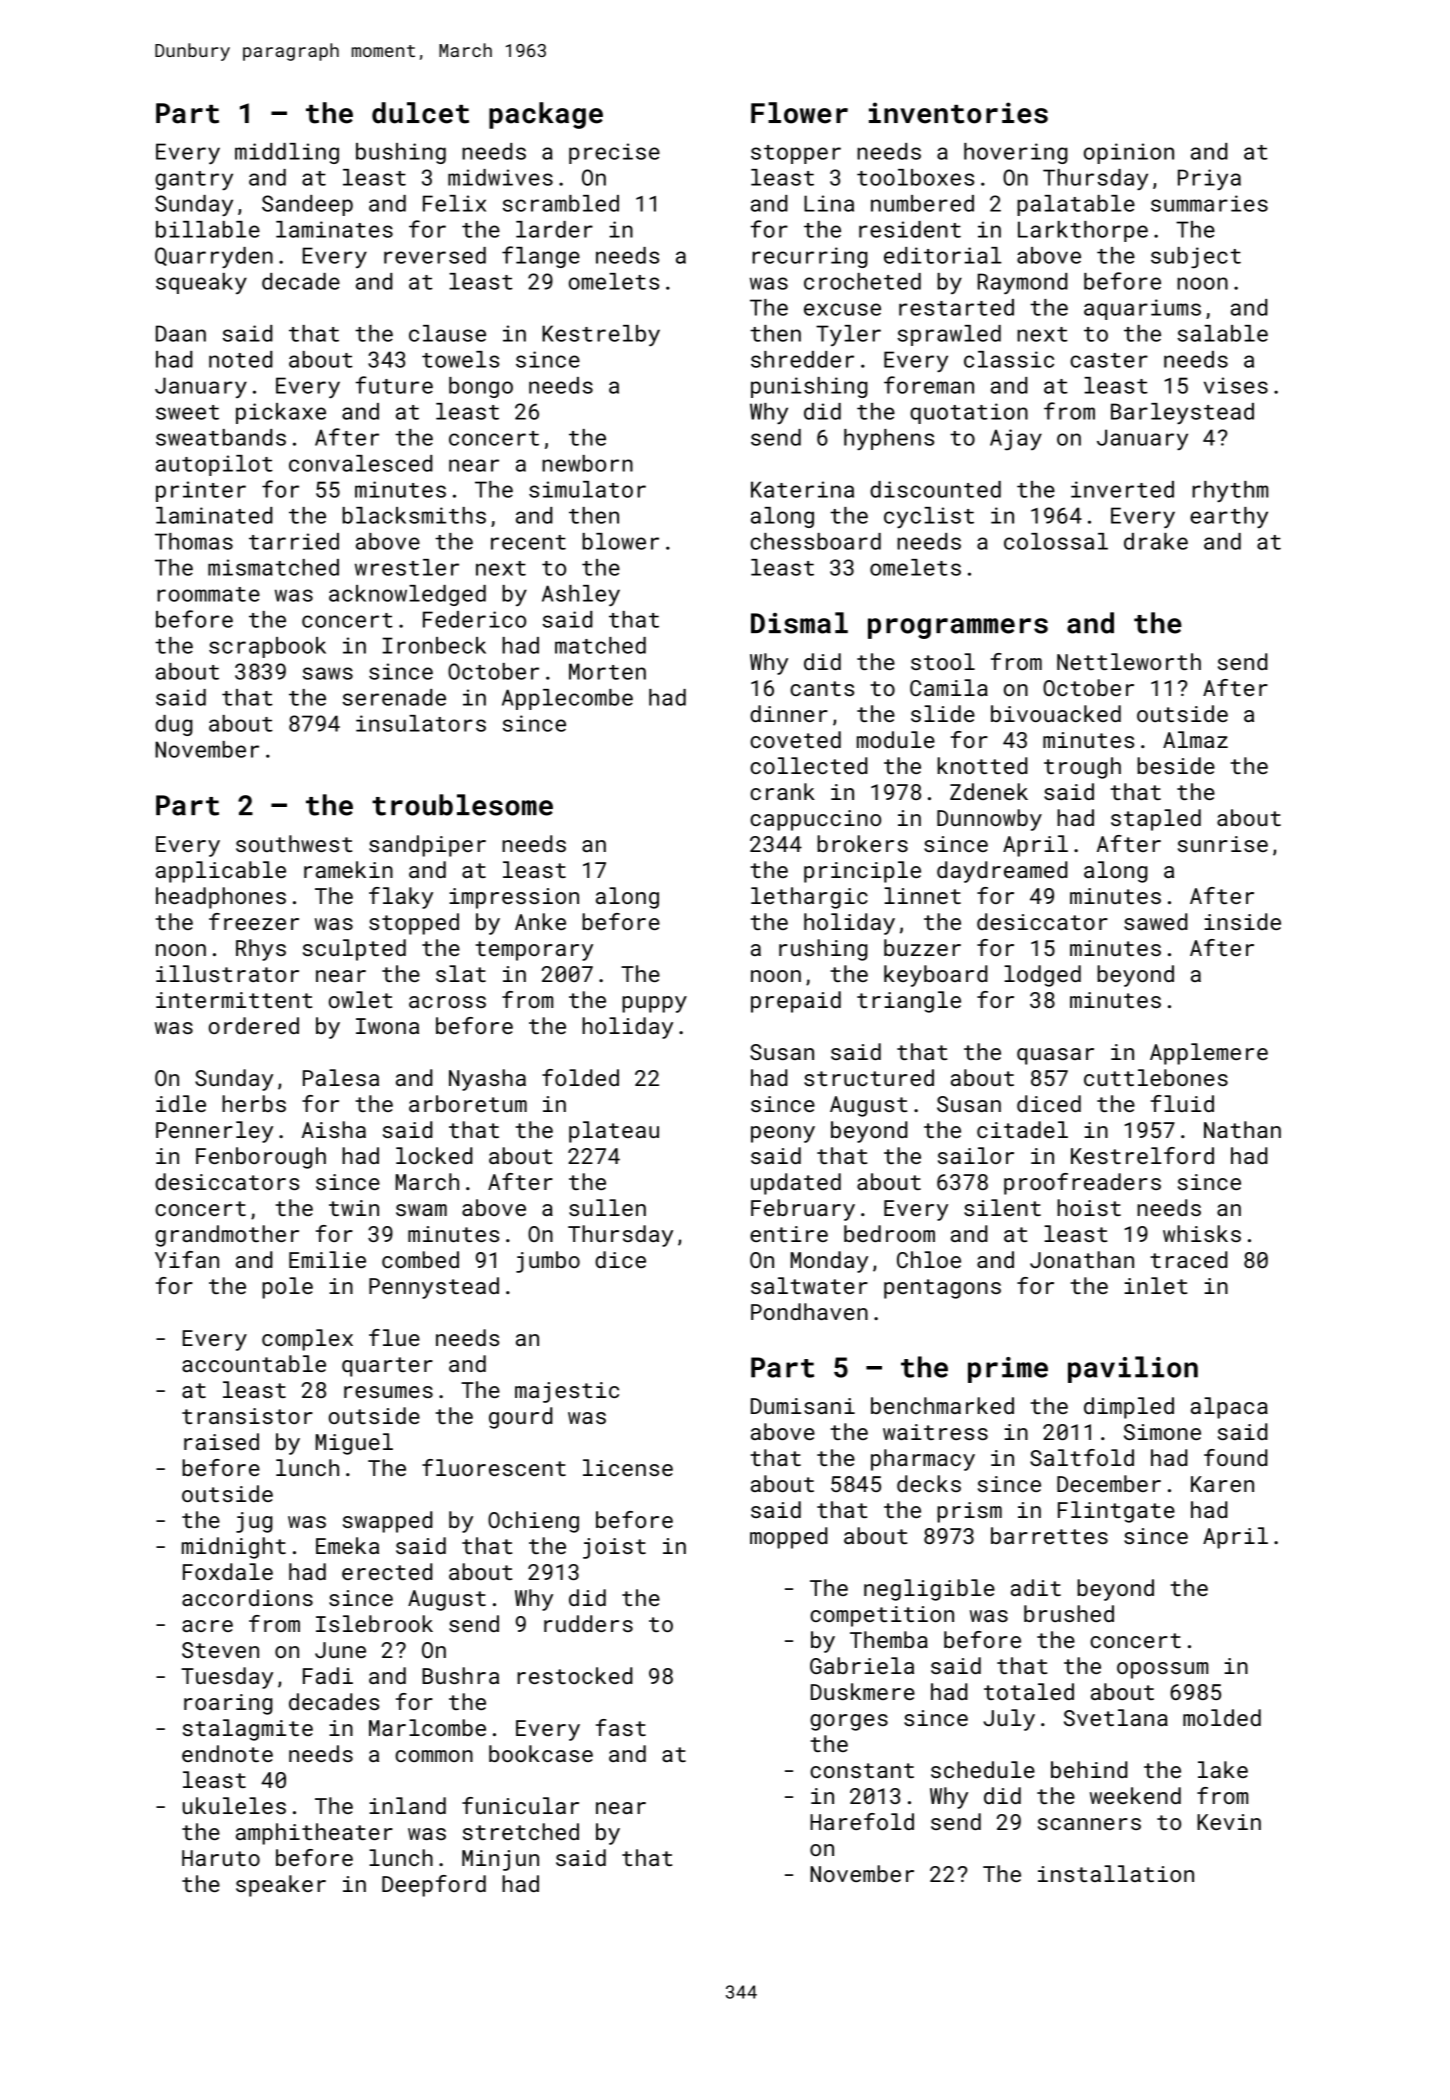 The height and width of the document is (2100, 1450). Describe the element at coordinates (354, 1444) in the document. I see `Miguel` at that location.
